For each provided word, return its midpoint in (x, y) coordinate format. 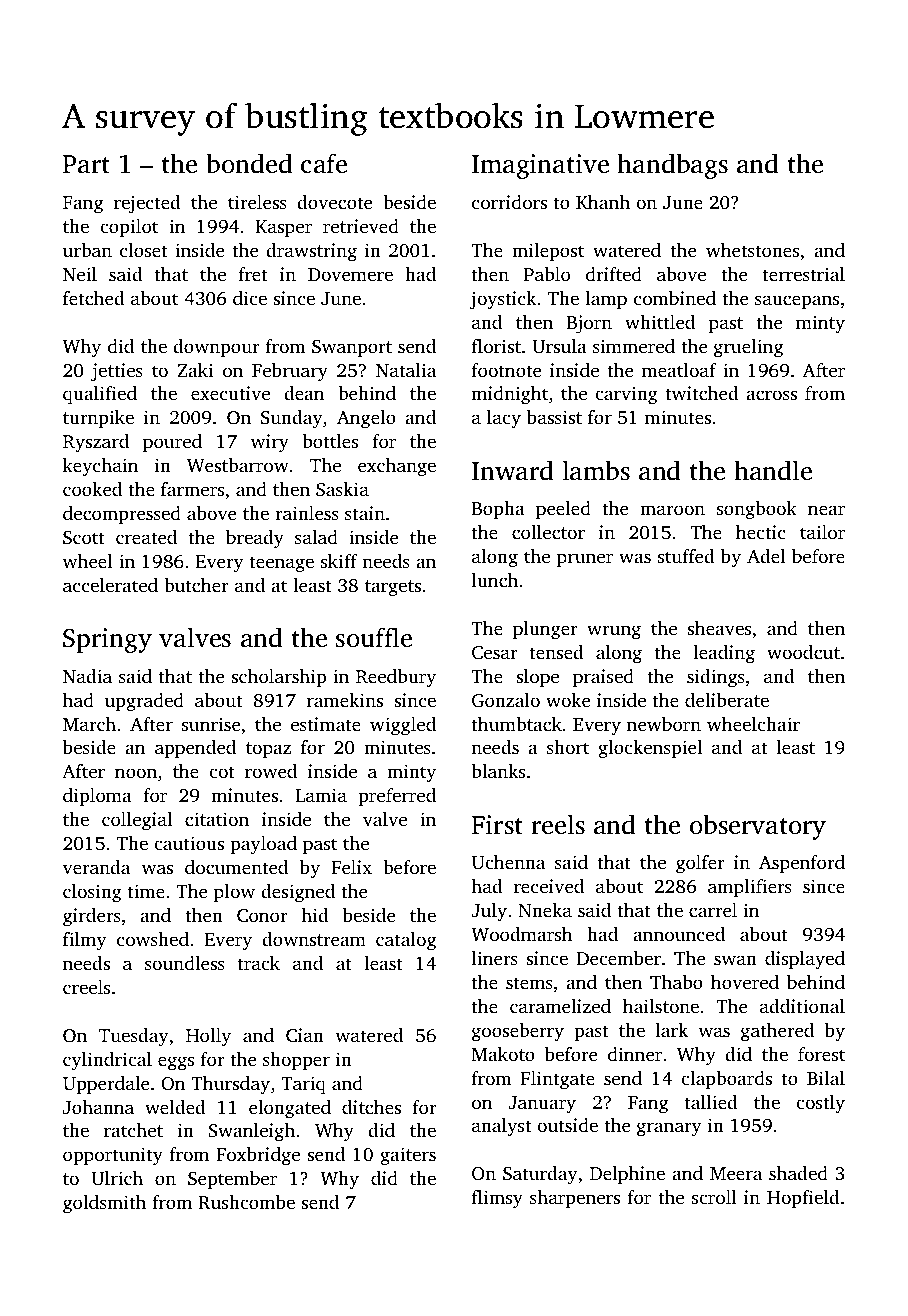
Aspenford (802, 864)
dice (250, 298)
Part (86, 164)
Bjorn (589, 324)
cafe (324, 163)
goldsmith (104, 1204)
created (146, 537)
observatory (758, 827)
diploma (97, 797)
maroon (672, 510)
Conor (262, 916)
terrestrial (804, 274)
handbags (672, 166)
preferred (397, 797)
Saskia (342, 489)
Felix (352, 867)
